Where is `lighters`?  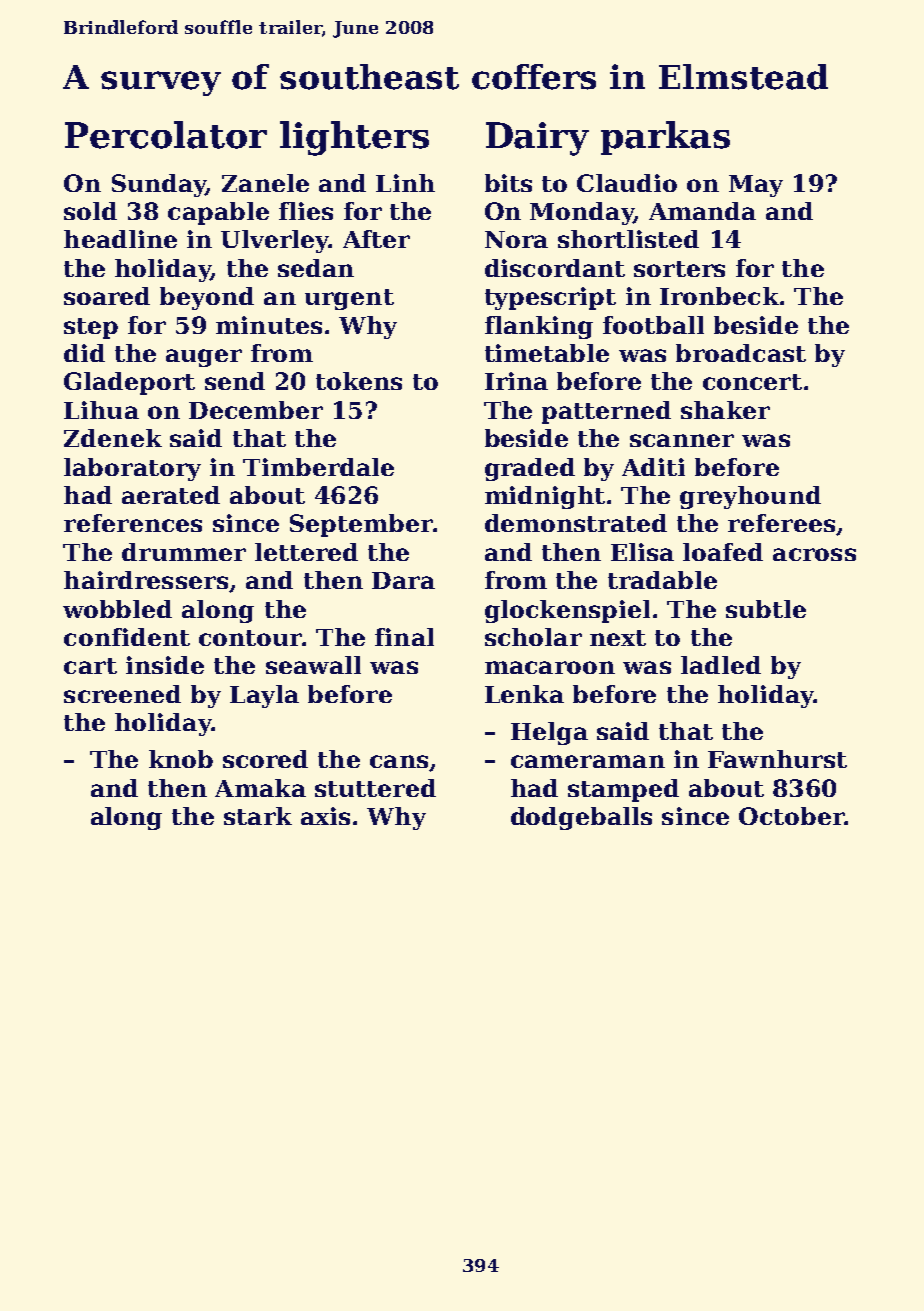 lighters is located at coordinates (354, 138).
